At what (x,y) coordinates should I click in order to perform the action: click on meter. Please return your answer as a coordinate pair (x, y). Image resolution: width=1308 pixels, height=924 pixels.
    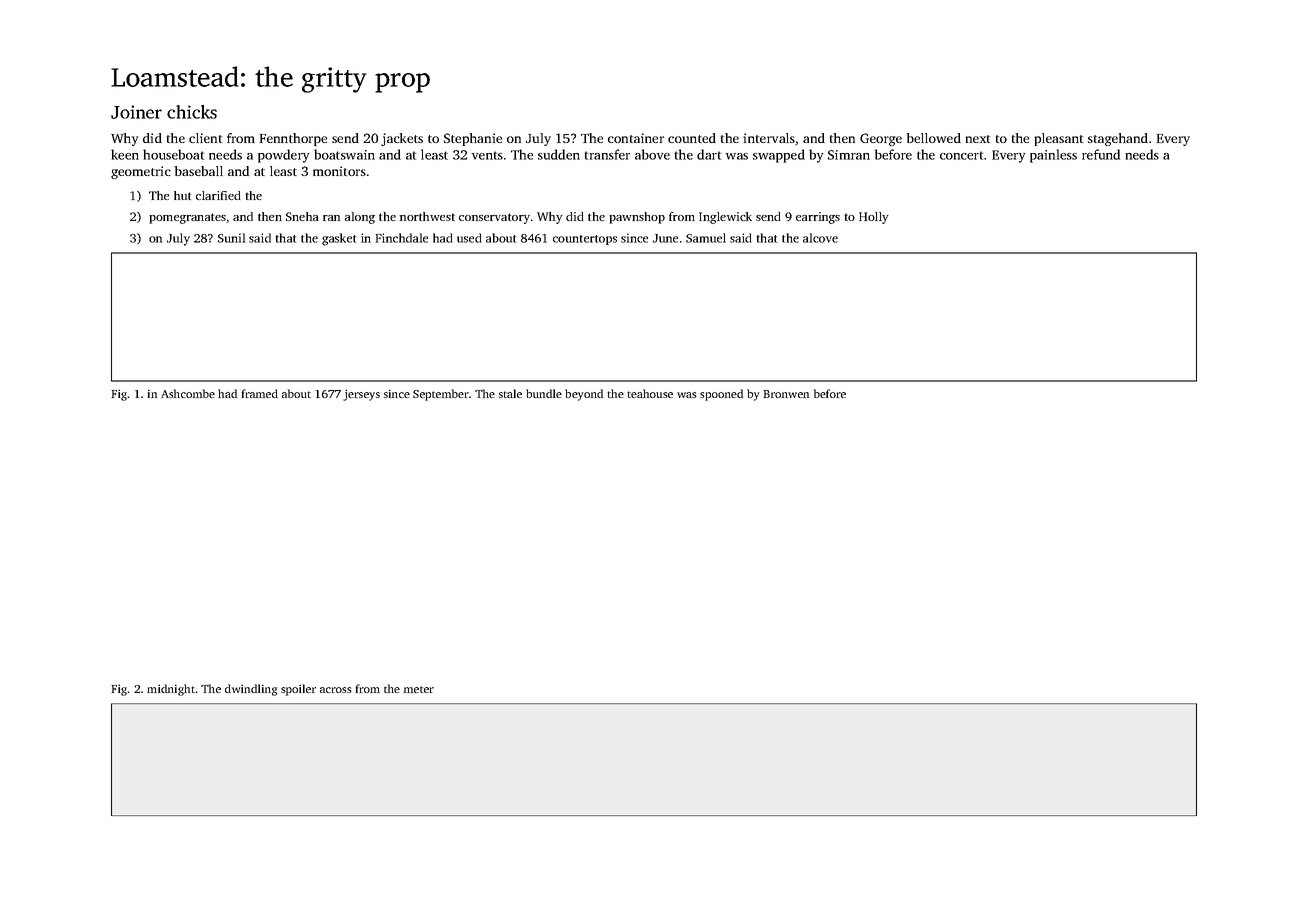
    Looking at the image, I should click on (419, 689).
